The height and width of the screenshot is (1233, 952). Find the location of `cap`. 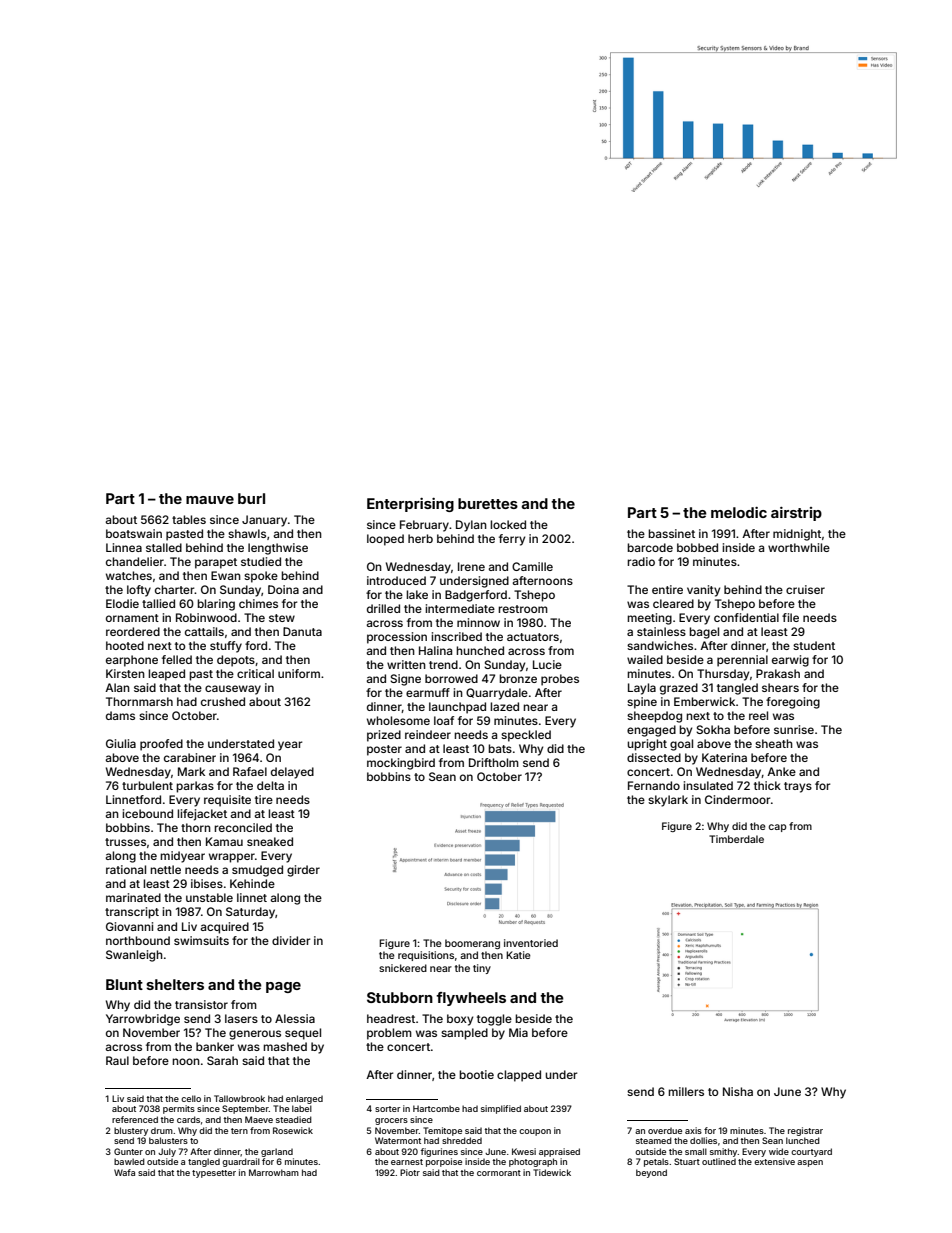

cap is located at coordinates (777, 828).
